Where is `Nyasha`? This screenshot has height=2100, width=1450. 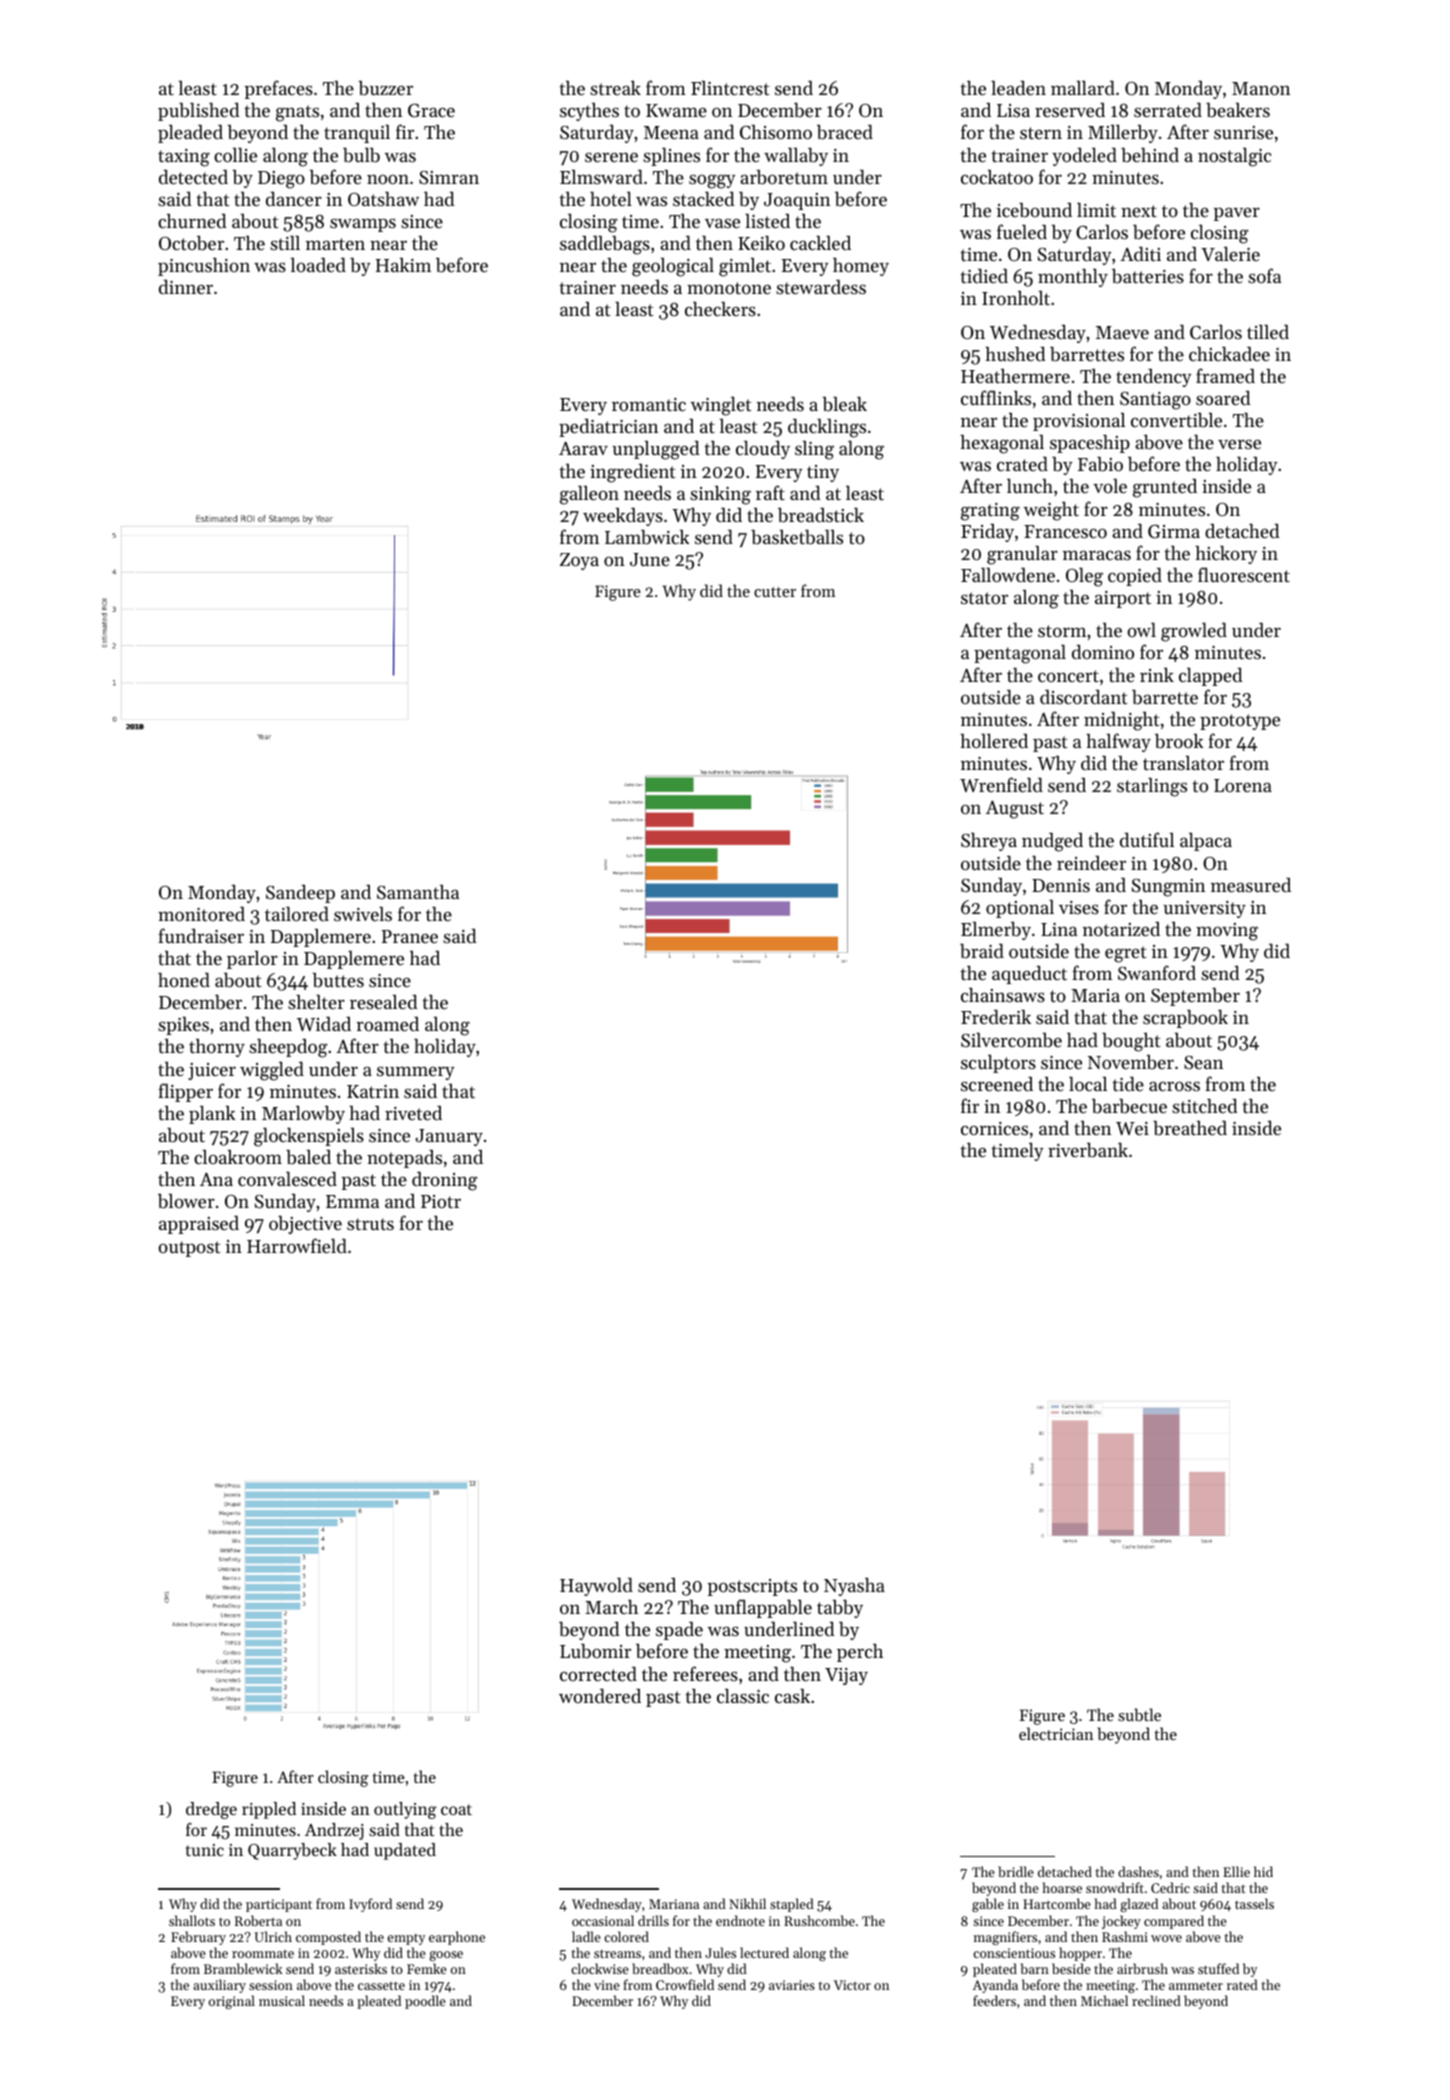
Nyasha is located at coordinates (854, 1587).
